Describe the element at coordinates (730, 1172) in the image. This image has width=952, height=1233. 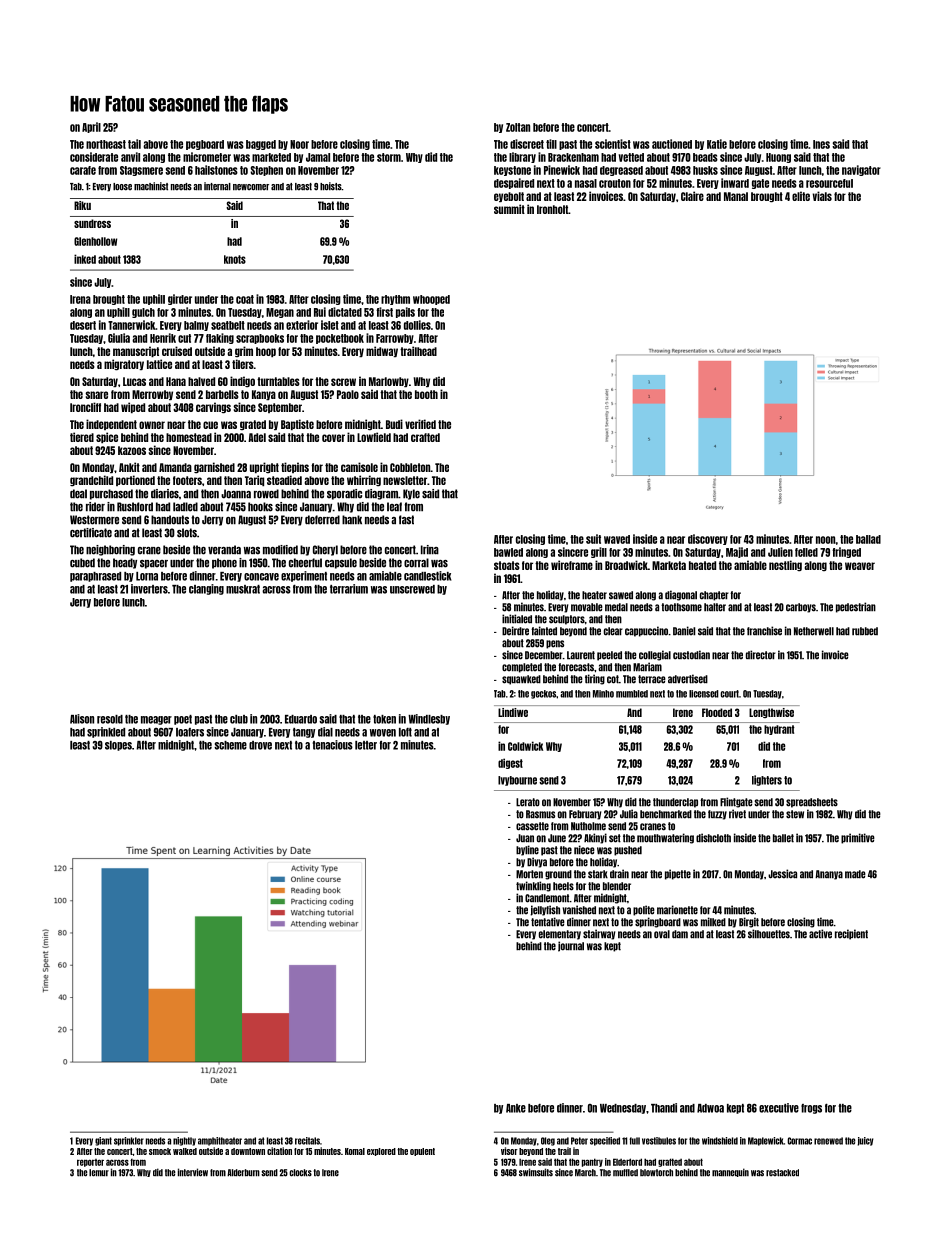
I see `mannequin` at that location.
